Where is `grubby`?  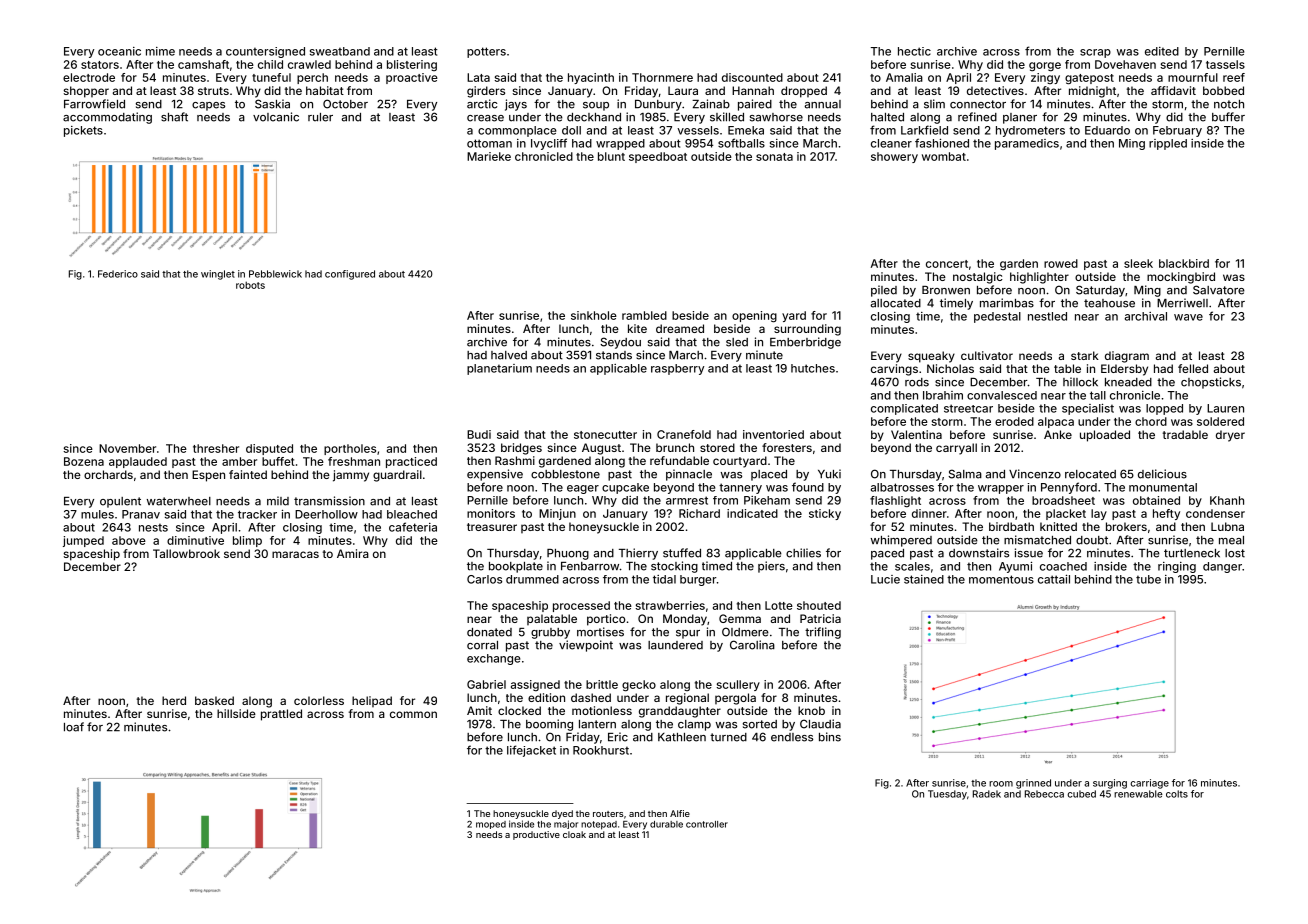
grubby is located at coordinates (550, 633).
